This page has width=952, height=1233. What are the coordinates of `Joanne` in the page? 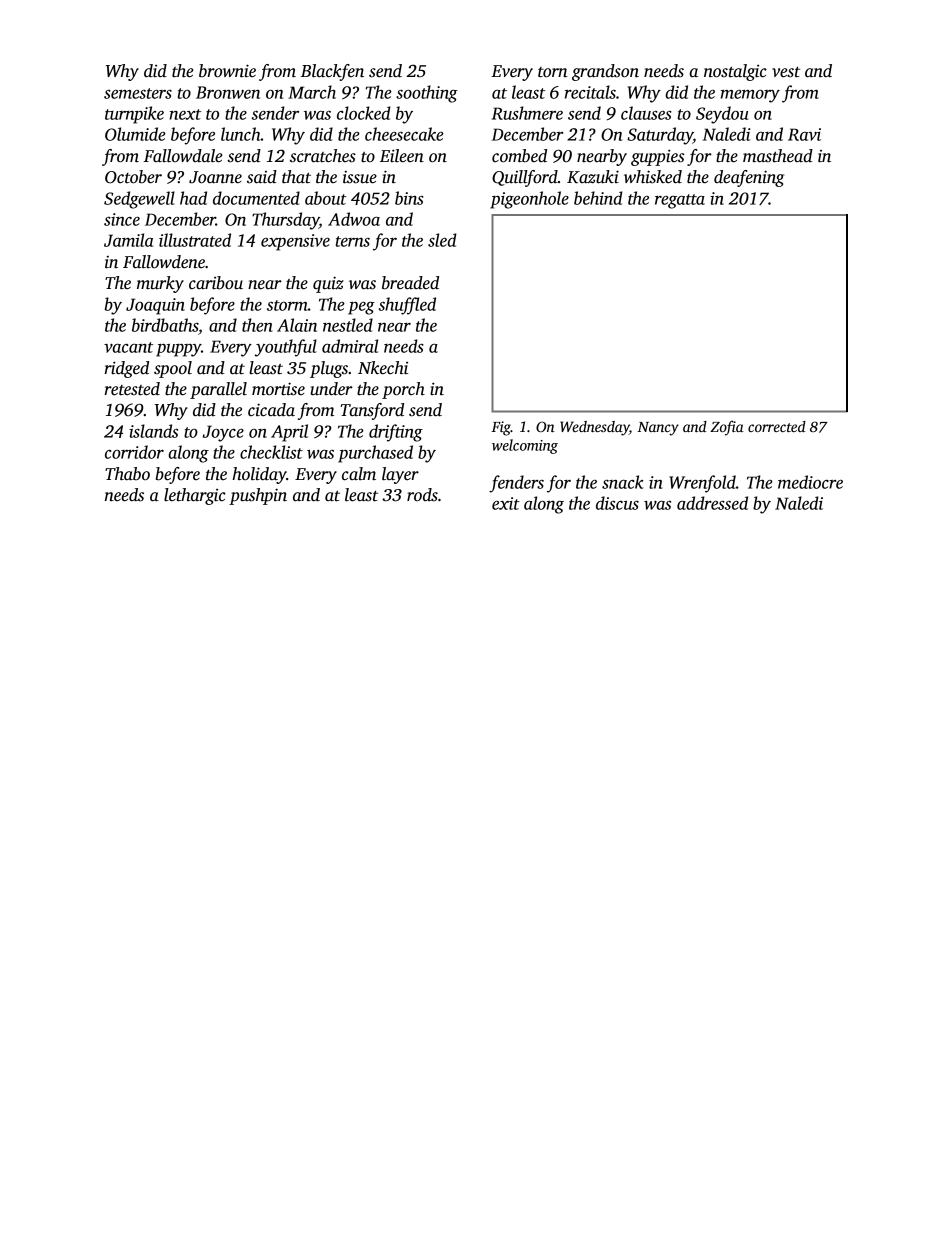 It's located at (215, 177).
